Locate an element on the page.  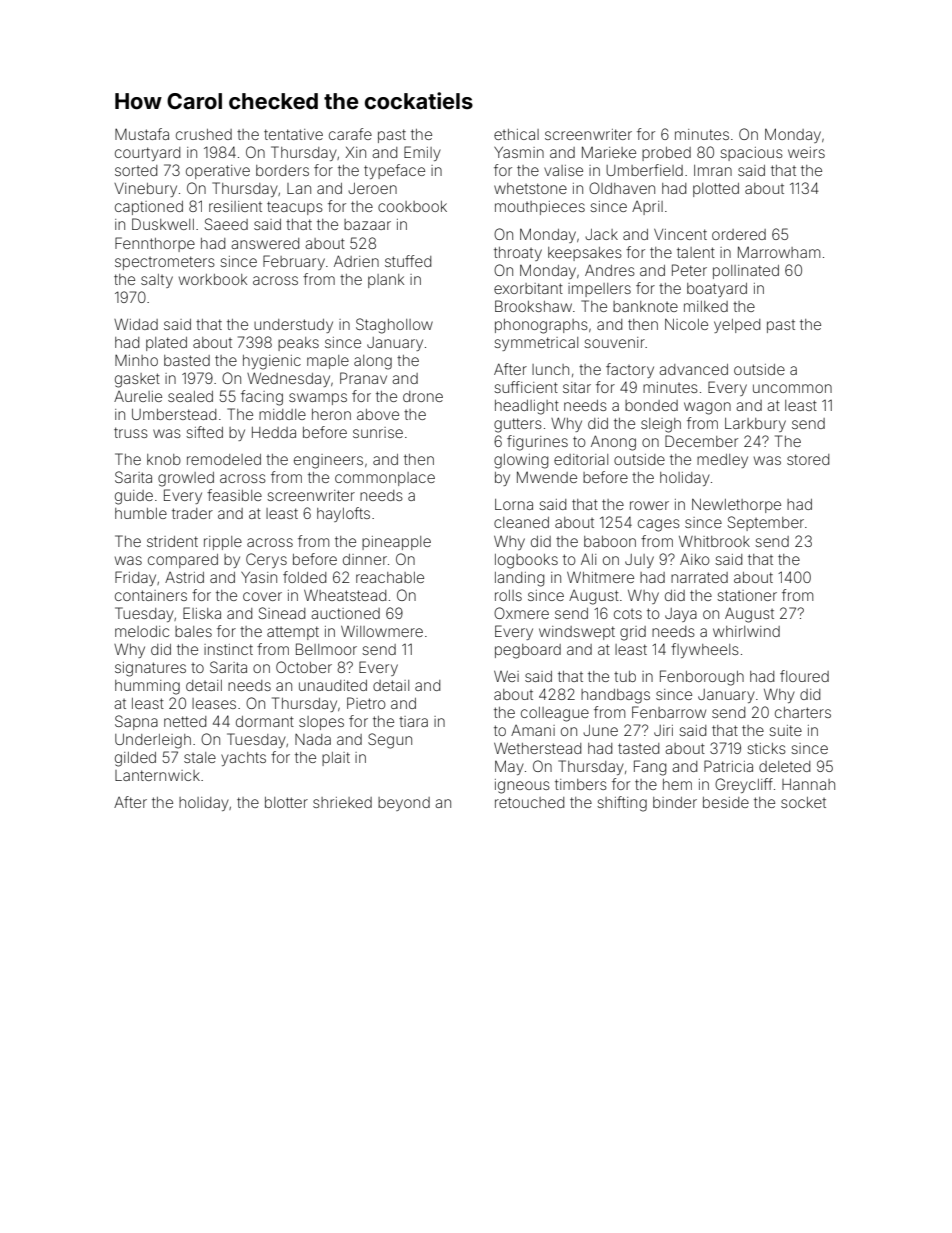
facing is located at coordinates (262, 398).
